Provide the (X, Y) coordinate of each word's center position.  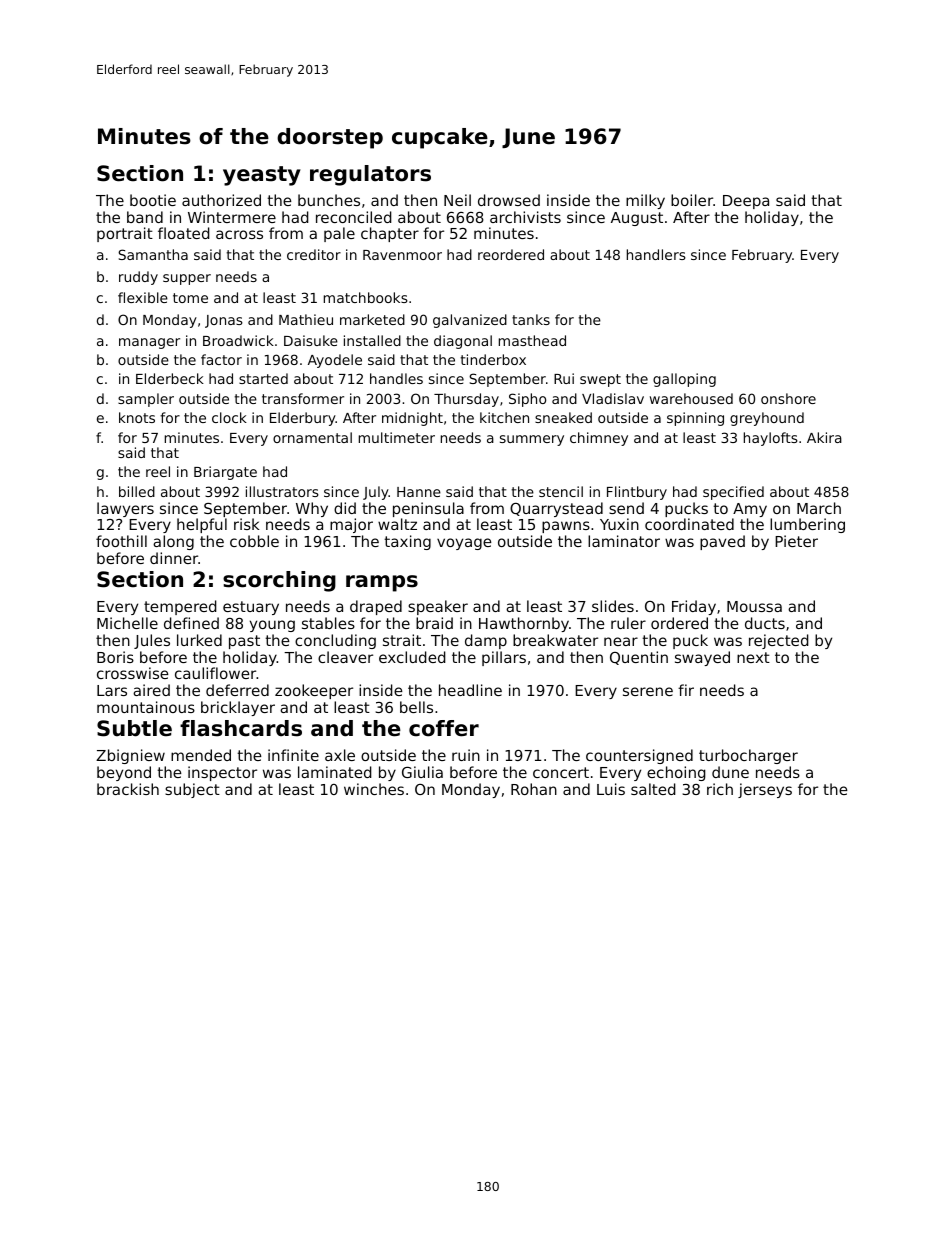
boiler (692, 200)
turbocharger (748, 756)
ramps (382, 583)
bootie (153, 200)
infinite (293, 755)
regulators (370, 175)
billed (137, 491)
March (819, 508)
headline (470, 690)
